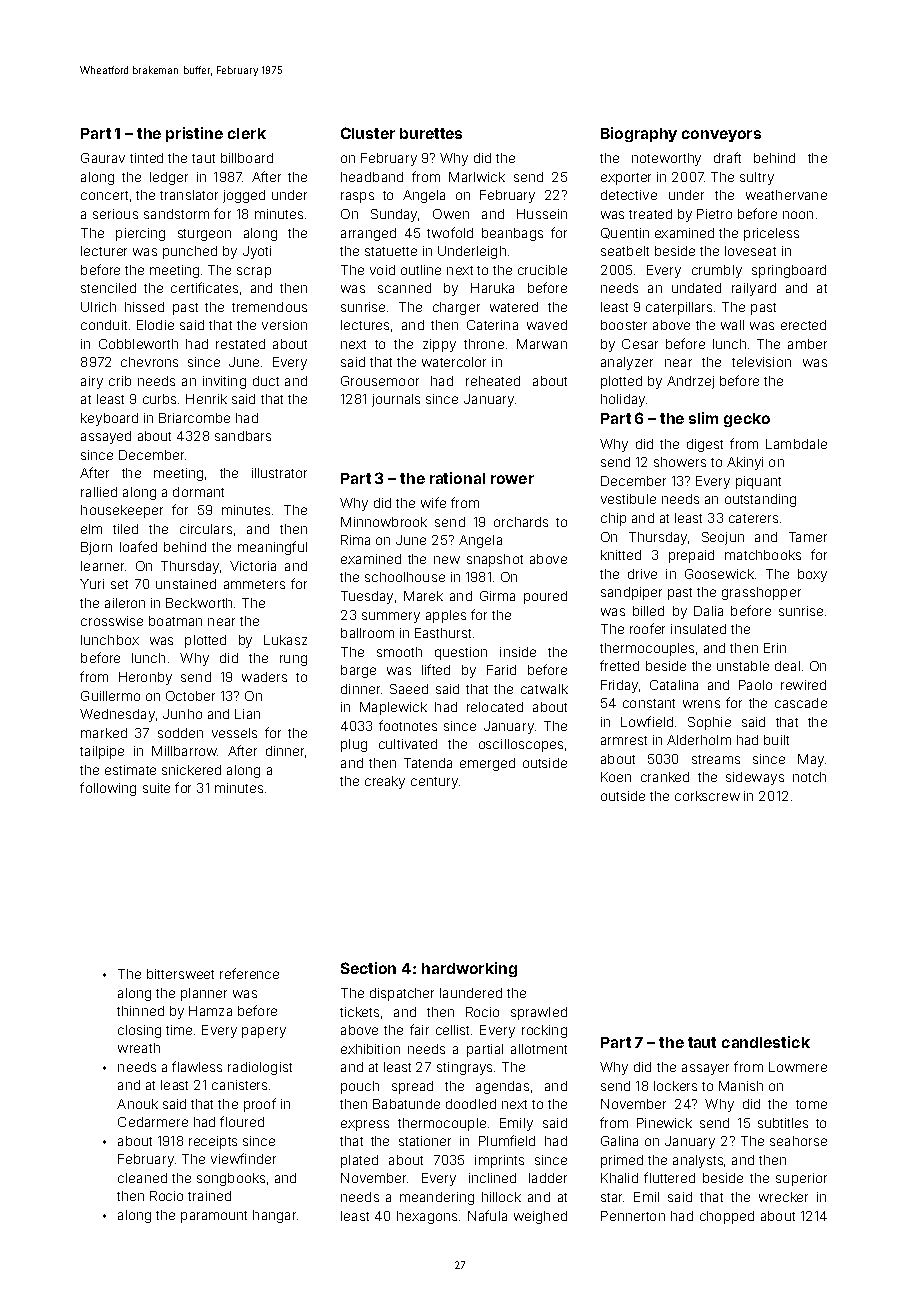 This screenshot has width=908, height=1316. Describe the element at coordinates (431, 133) in the screenshot. I see `burettes` at that location.
